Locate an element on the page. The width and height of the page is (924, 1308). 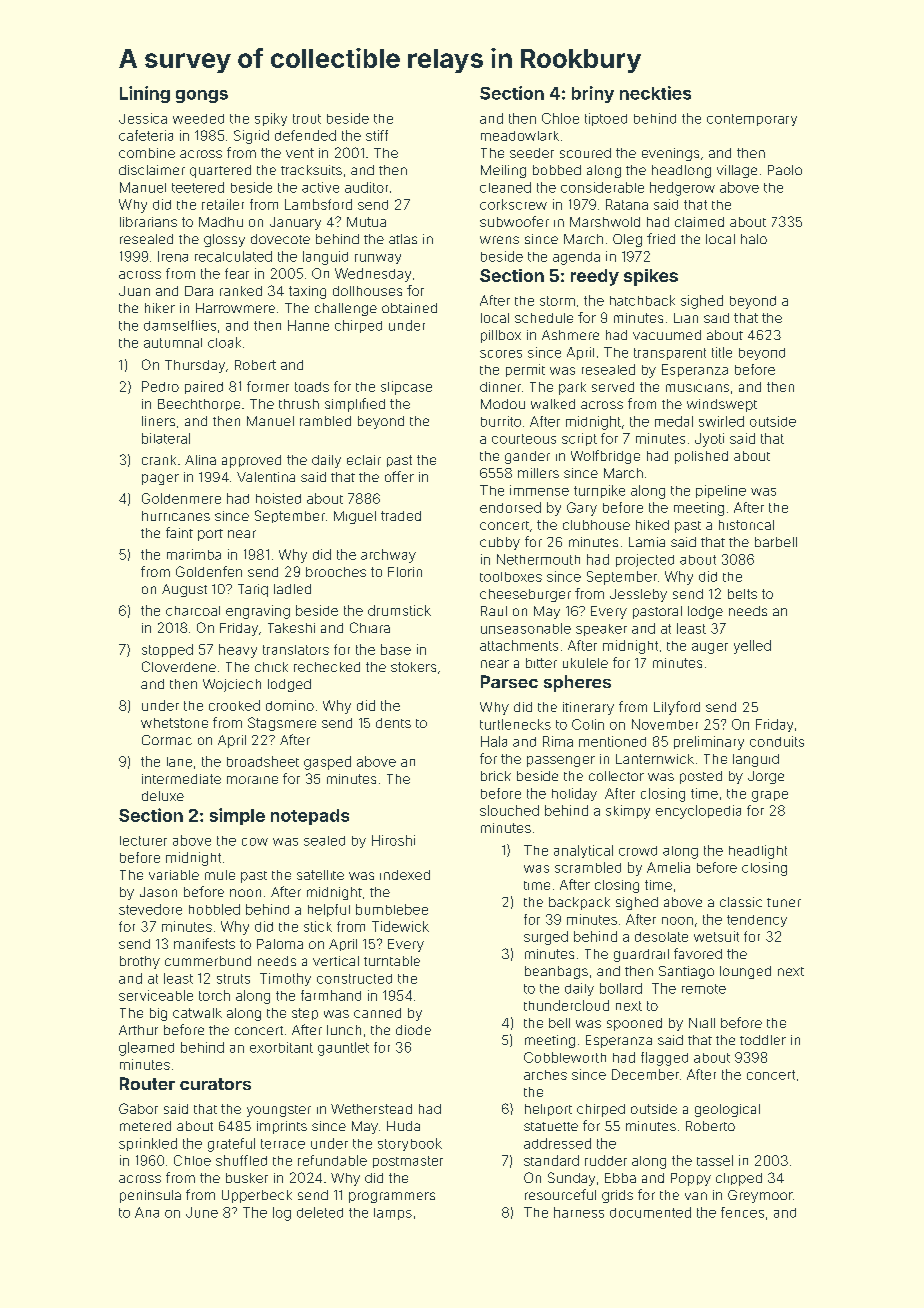
deleted is located at coordinates (320, 1212).
